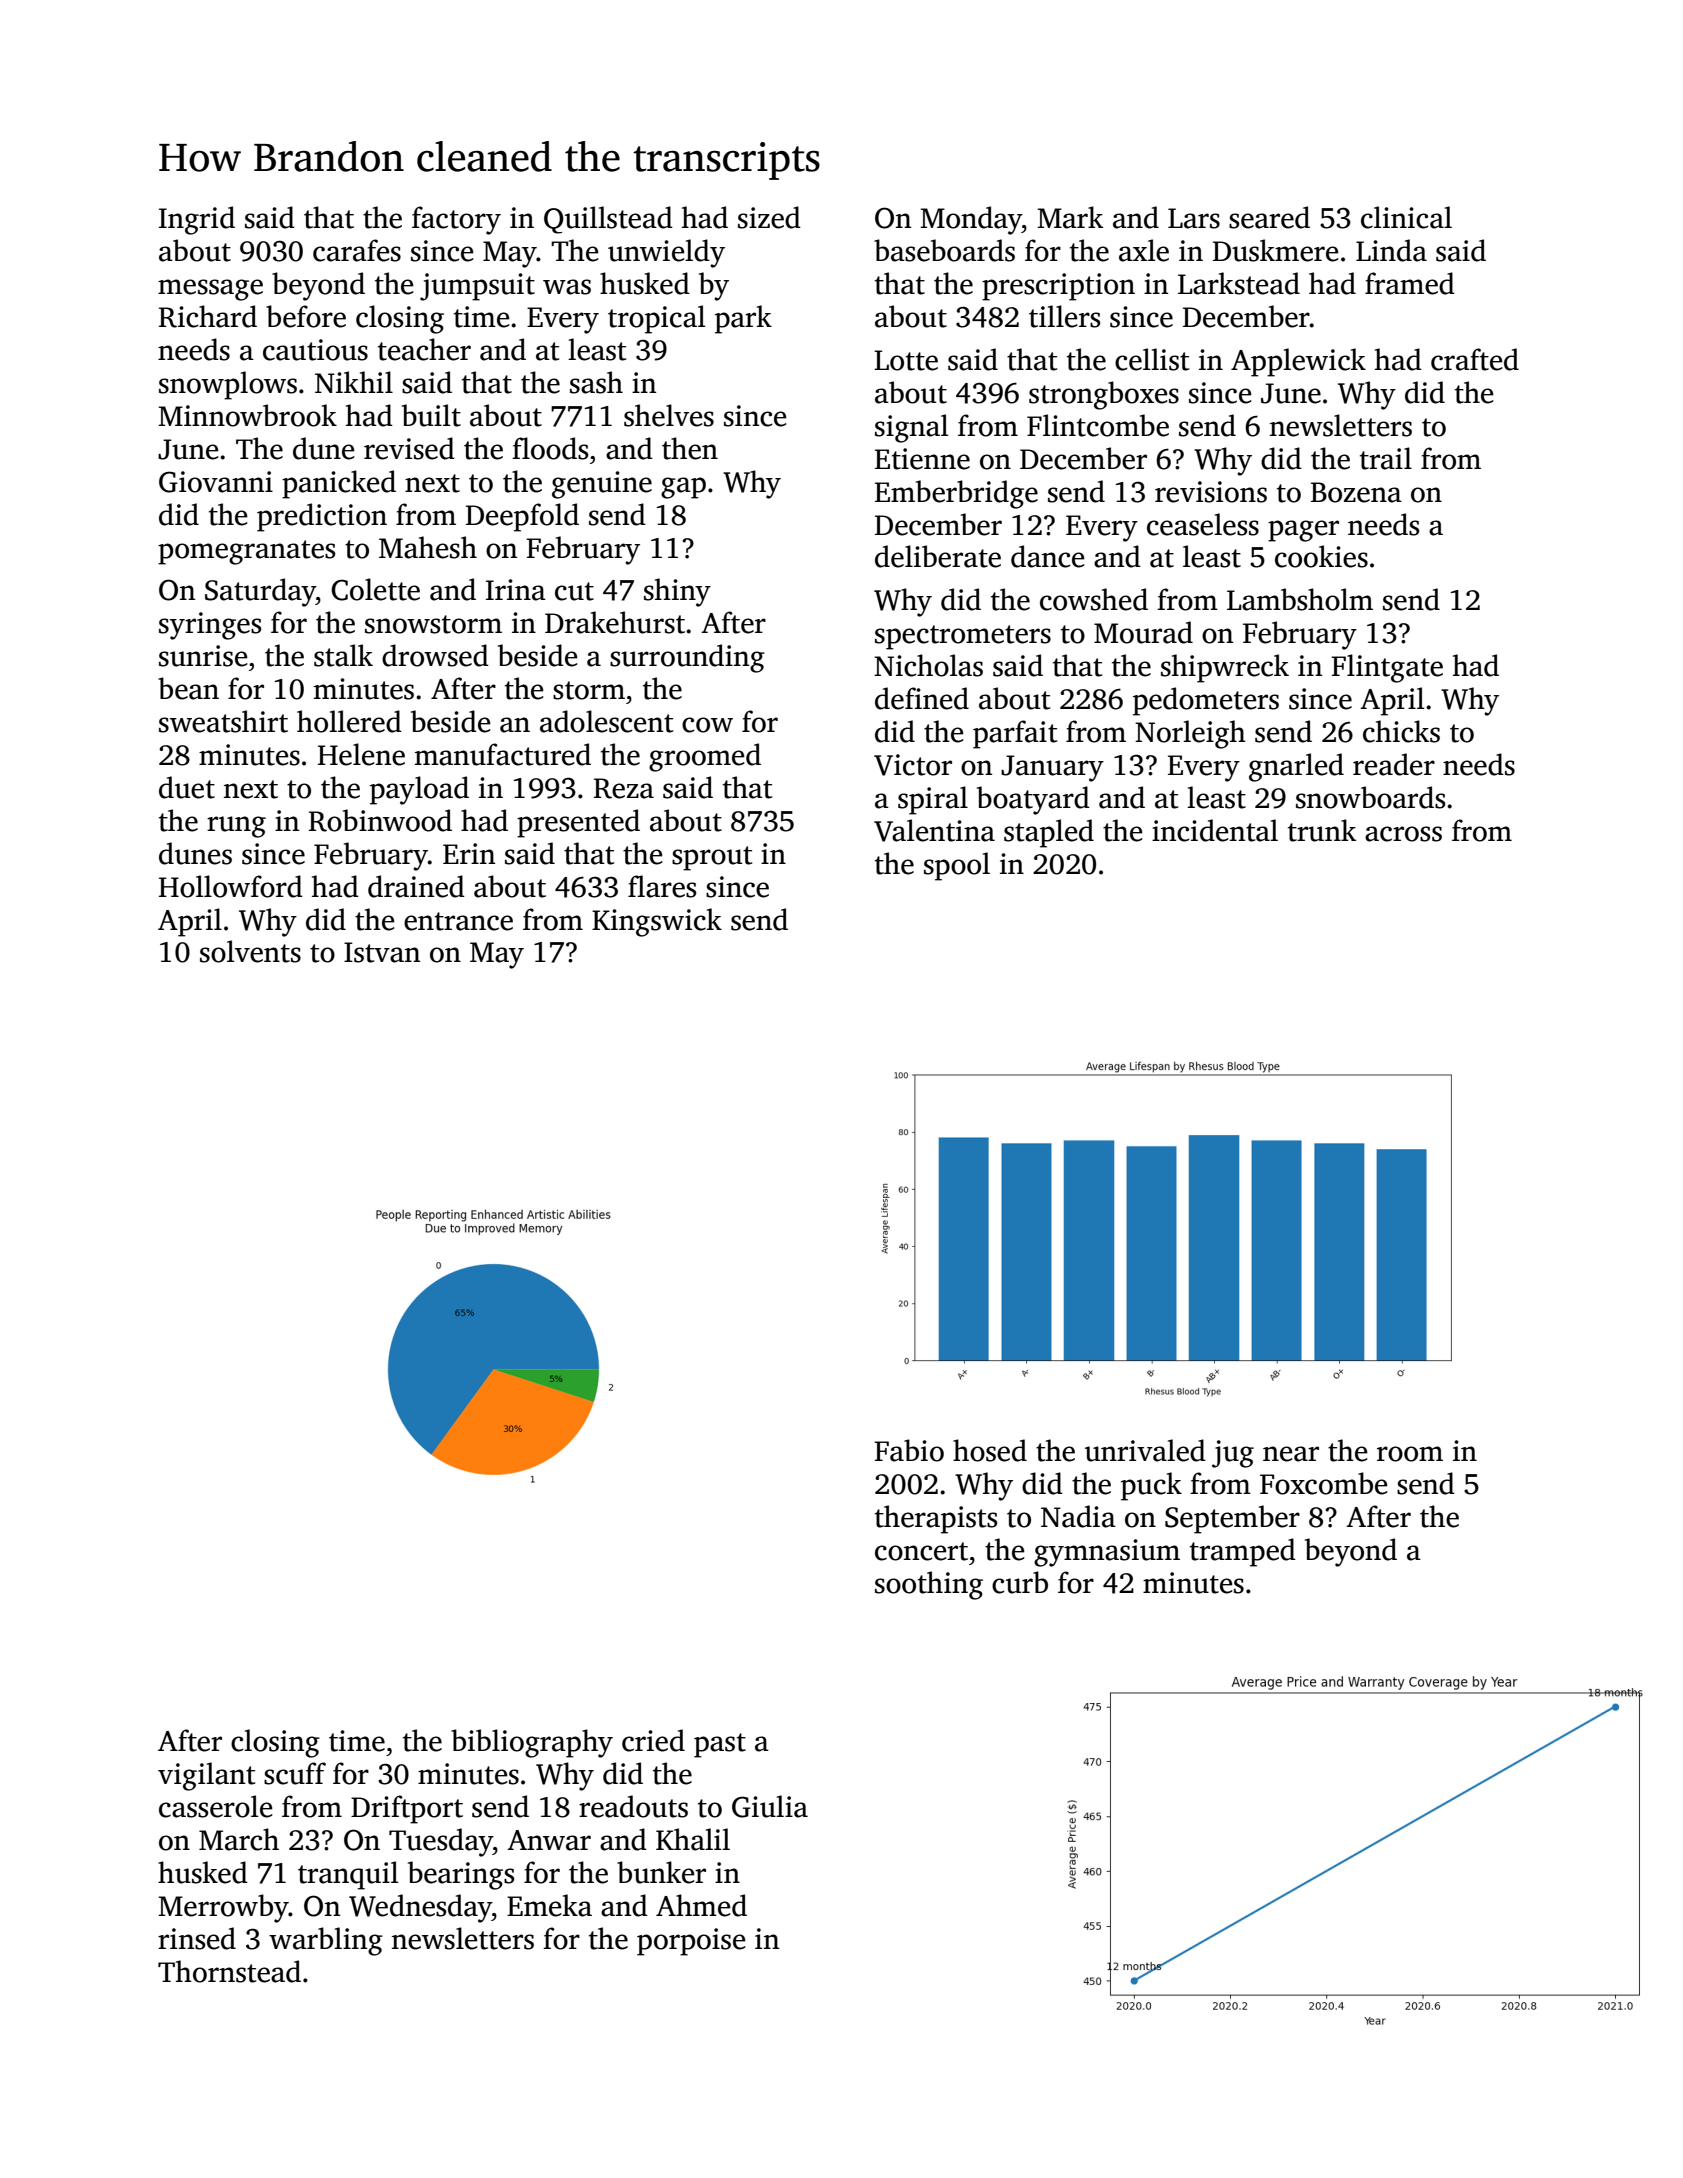  What do you see at coordinates (1406, 217) in the screenshot?
I see `clinical` at bounding box center [1406, 217].
